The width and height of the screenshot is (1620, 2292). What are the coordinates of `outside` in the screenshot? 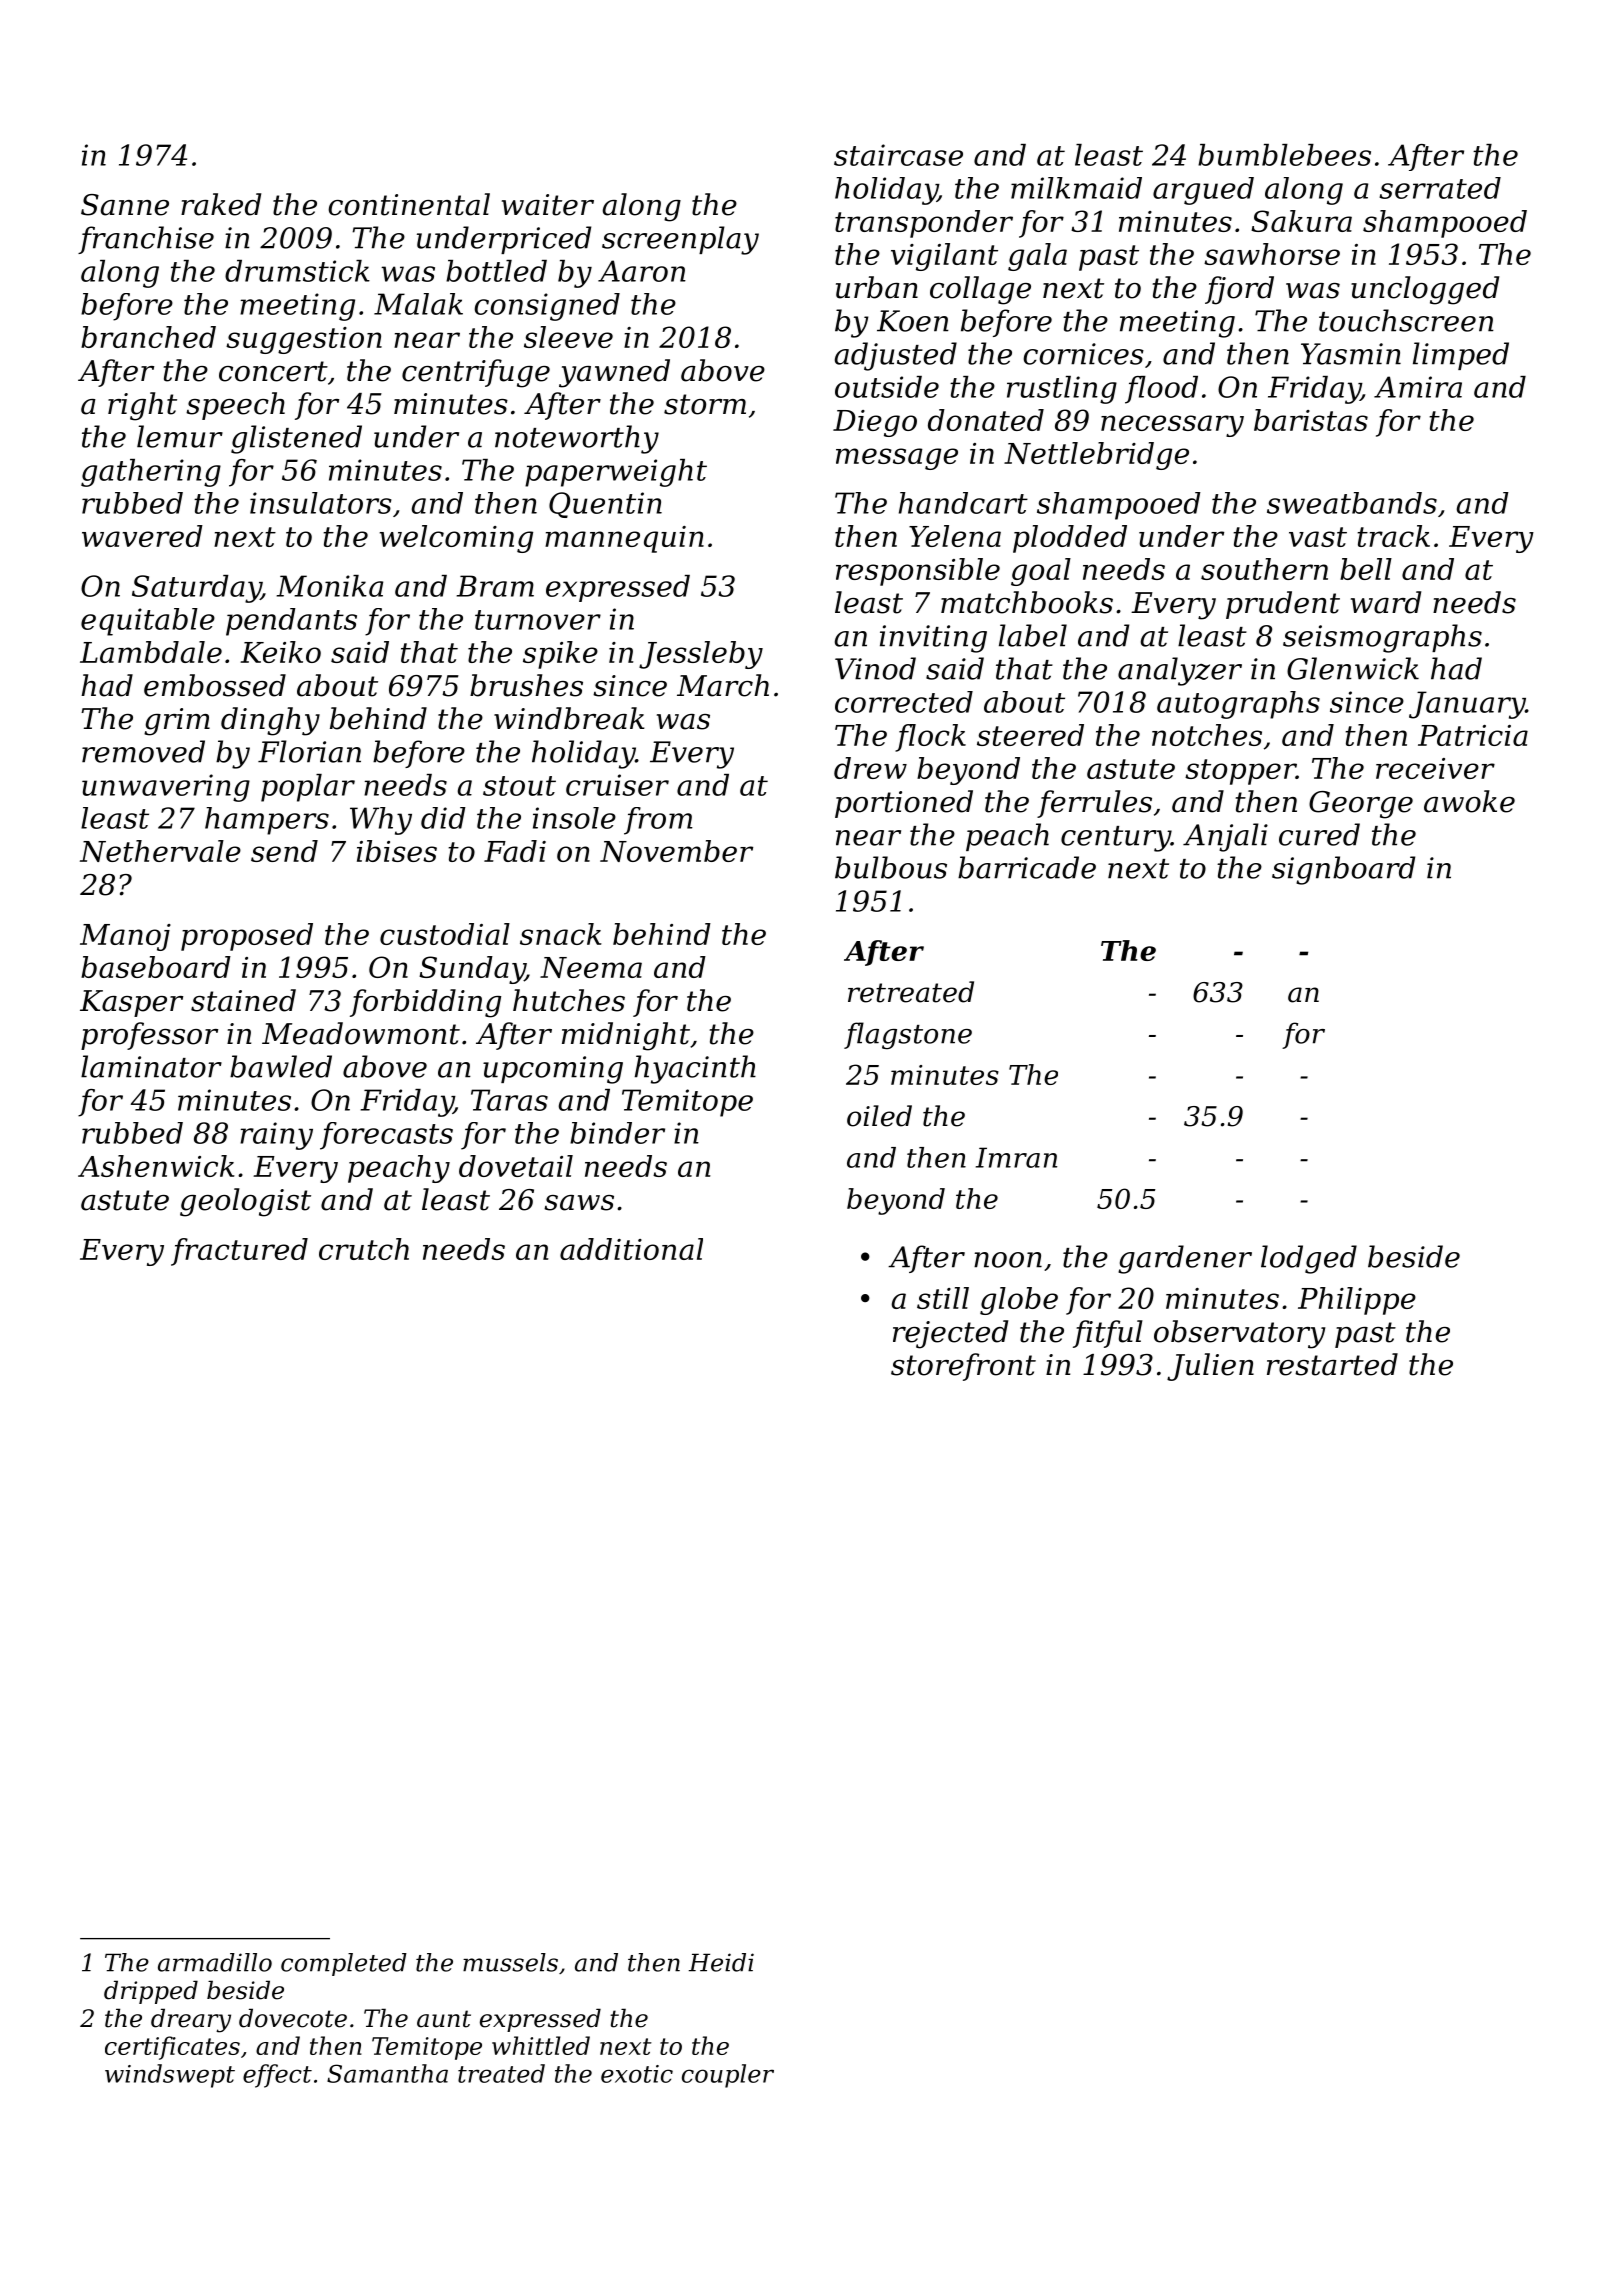 It's located at (887, 387).
